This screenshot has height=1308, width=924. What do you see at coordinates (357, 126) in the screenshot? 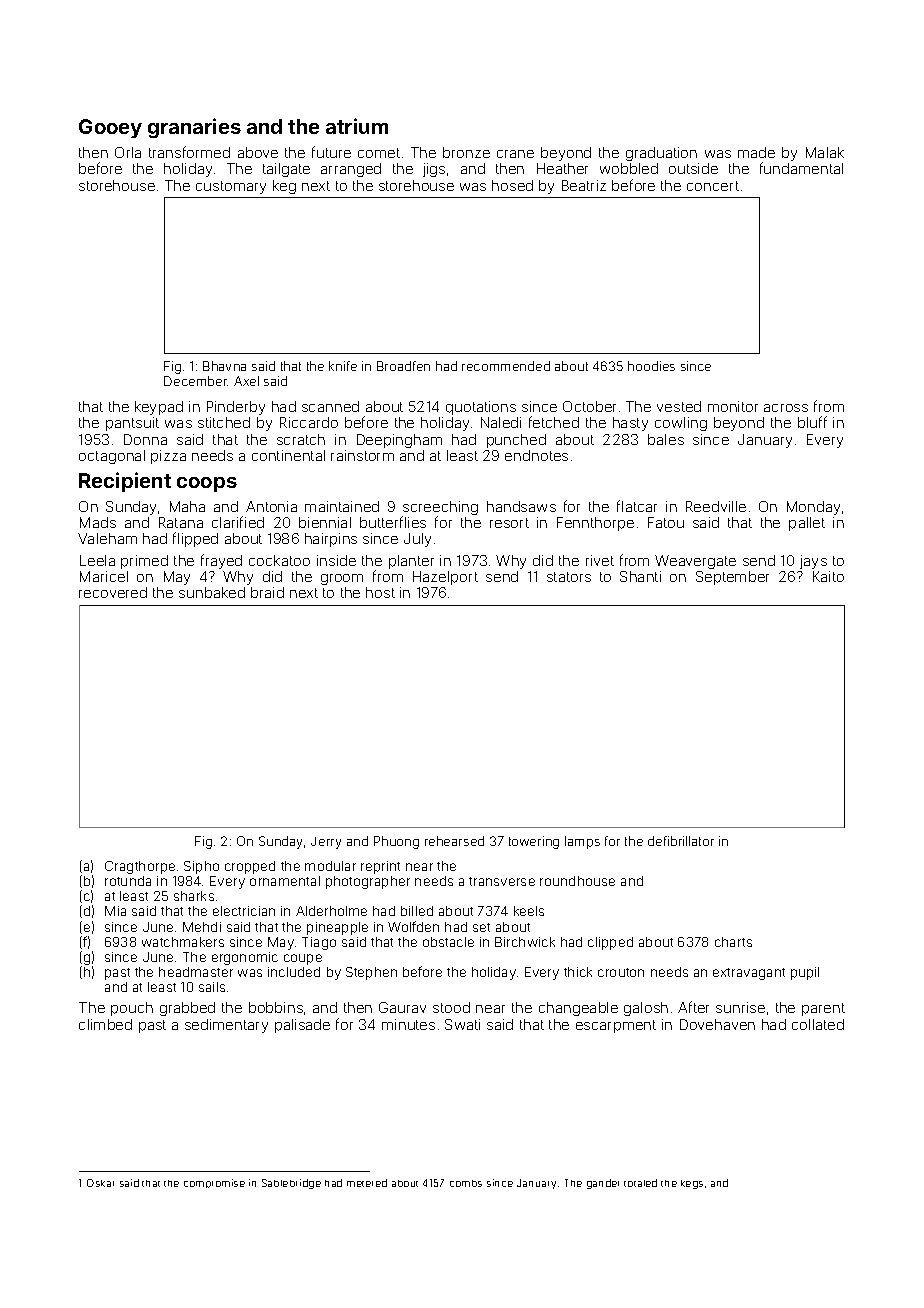
I see `atrium` at bounding box center [357, 126].
